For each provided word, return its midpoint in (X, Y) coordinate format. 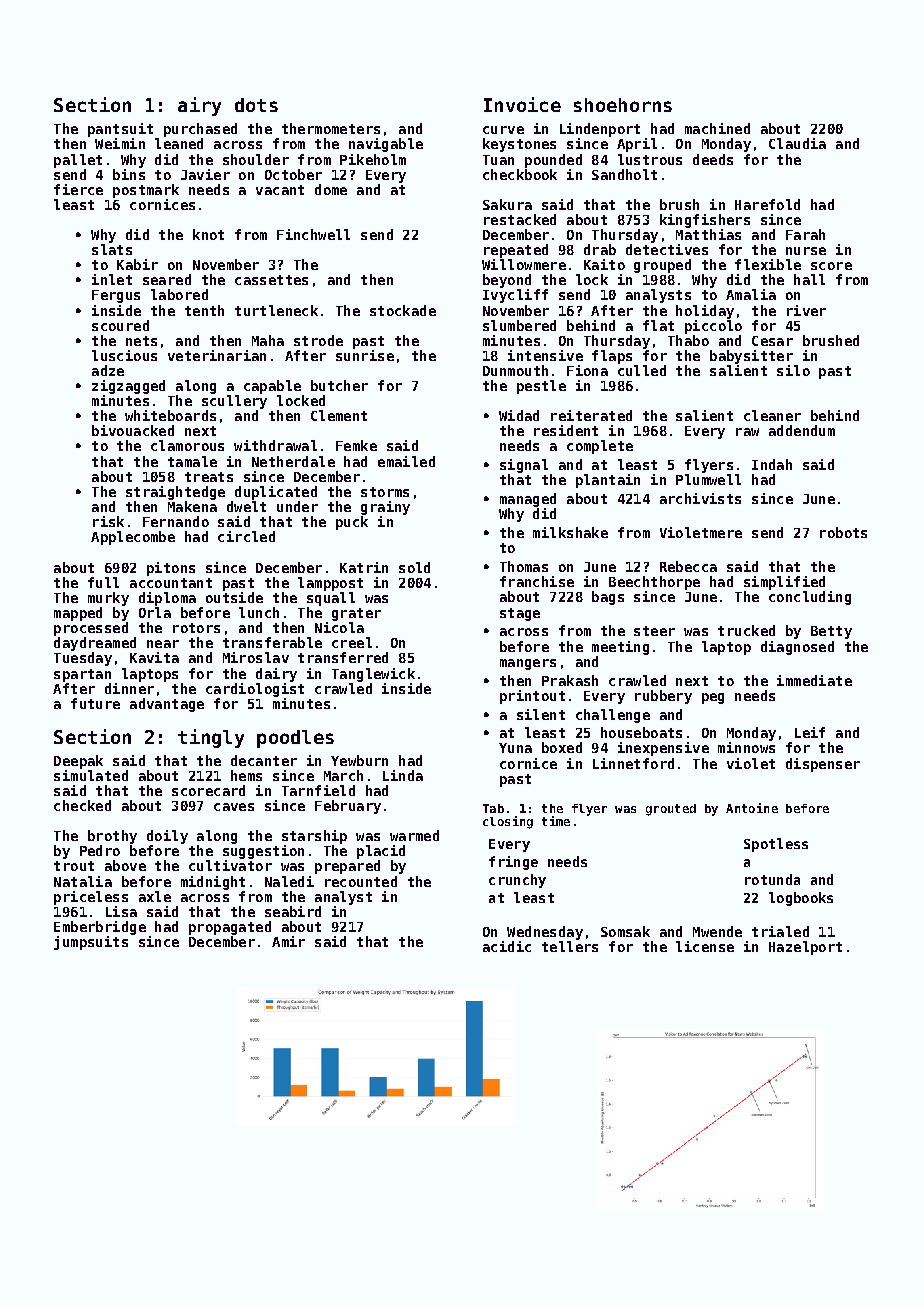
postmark (146, 191)
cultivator (230, 865)
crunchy (517, 881)
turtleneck (276, 310)
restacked (520, 219)
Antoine (752, 808)
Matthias (708, 234)
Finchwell (313, 234)
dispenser (823, 765)
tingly (211, 738)
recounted (361, 881)
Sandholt (624, 174)
